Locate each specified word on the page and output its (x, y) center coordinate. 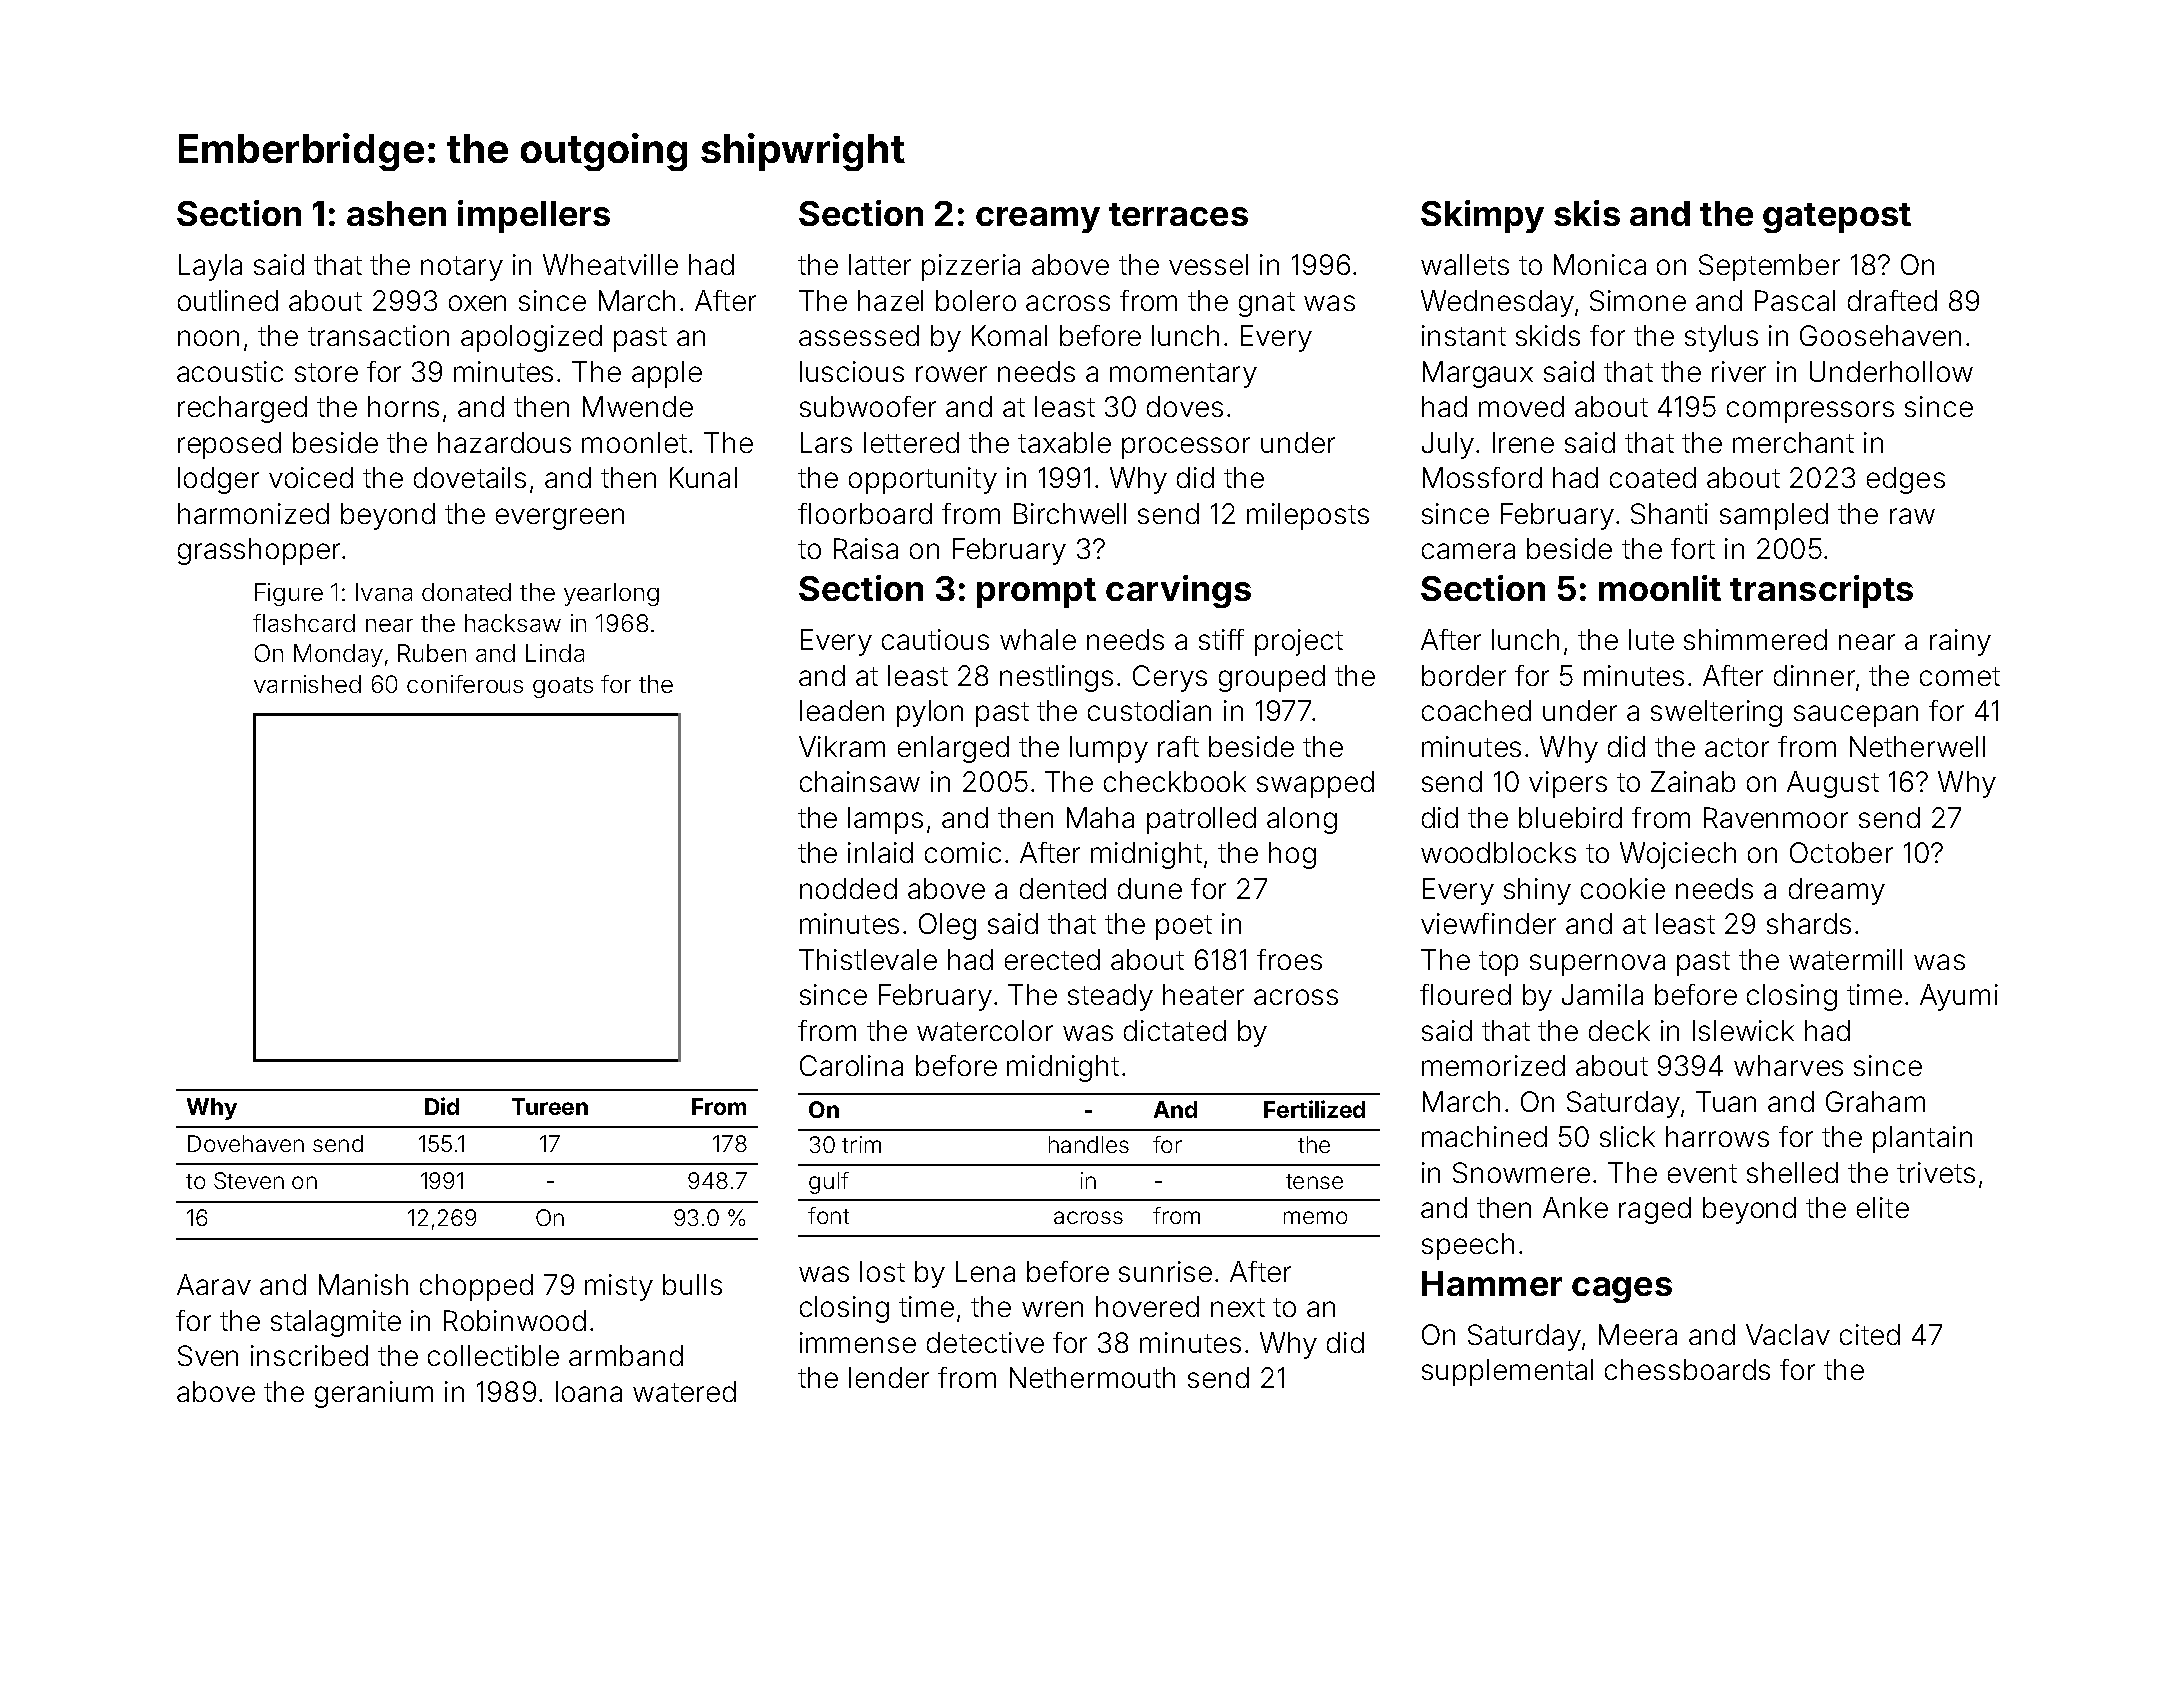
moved (1521, 406)
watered (684, 1391)
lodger (218, 480)
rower (951, 374)
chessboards (1687, 1369)
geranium (374, 1394)
